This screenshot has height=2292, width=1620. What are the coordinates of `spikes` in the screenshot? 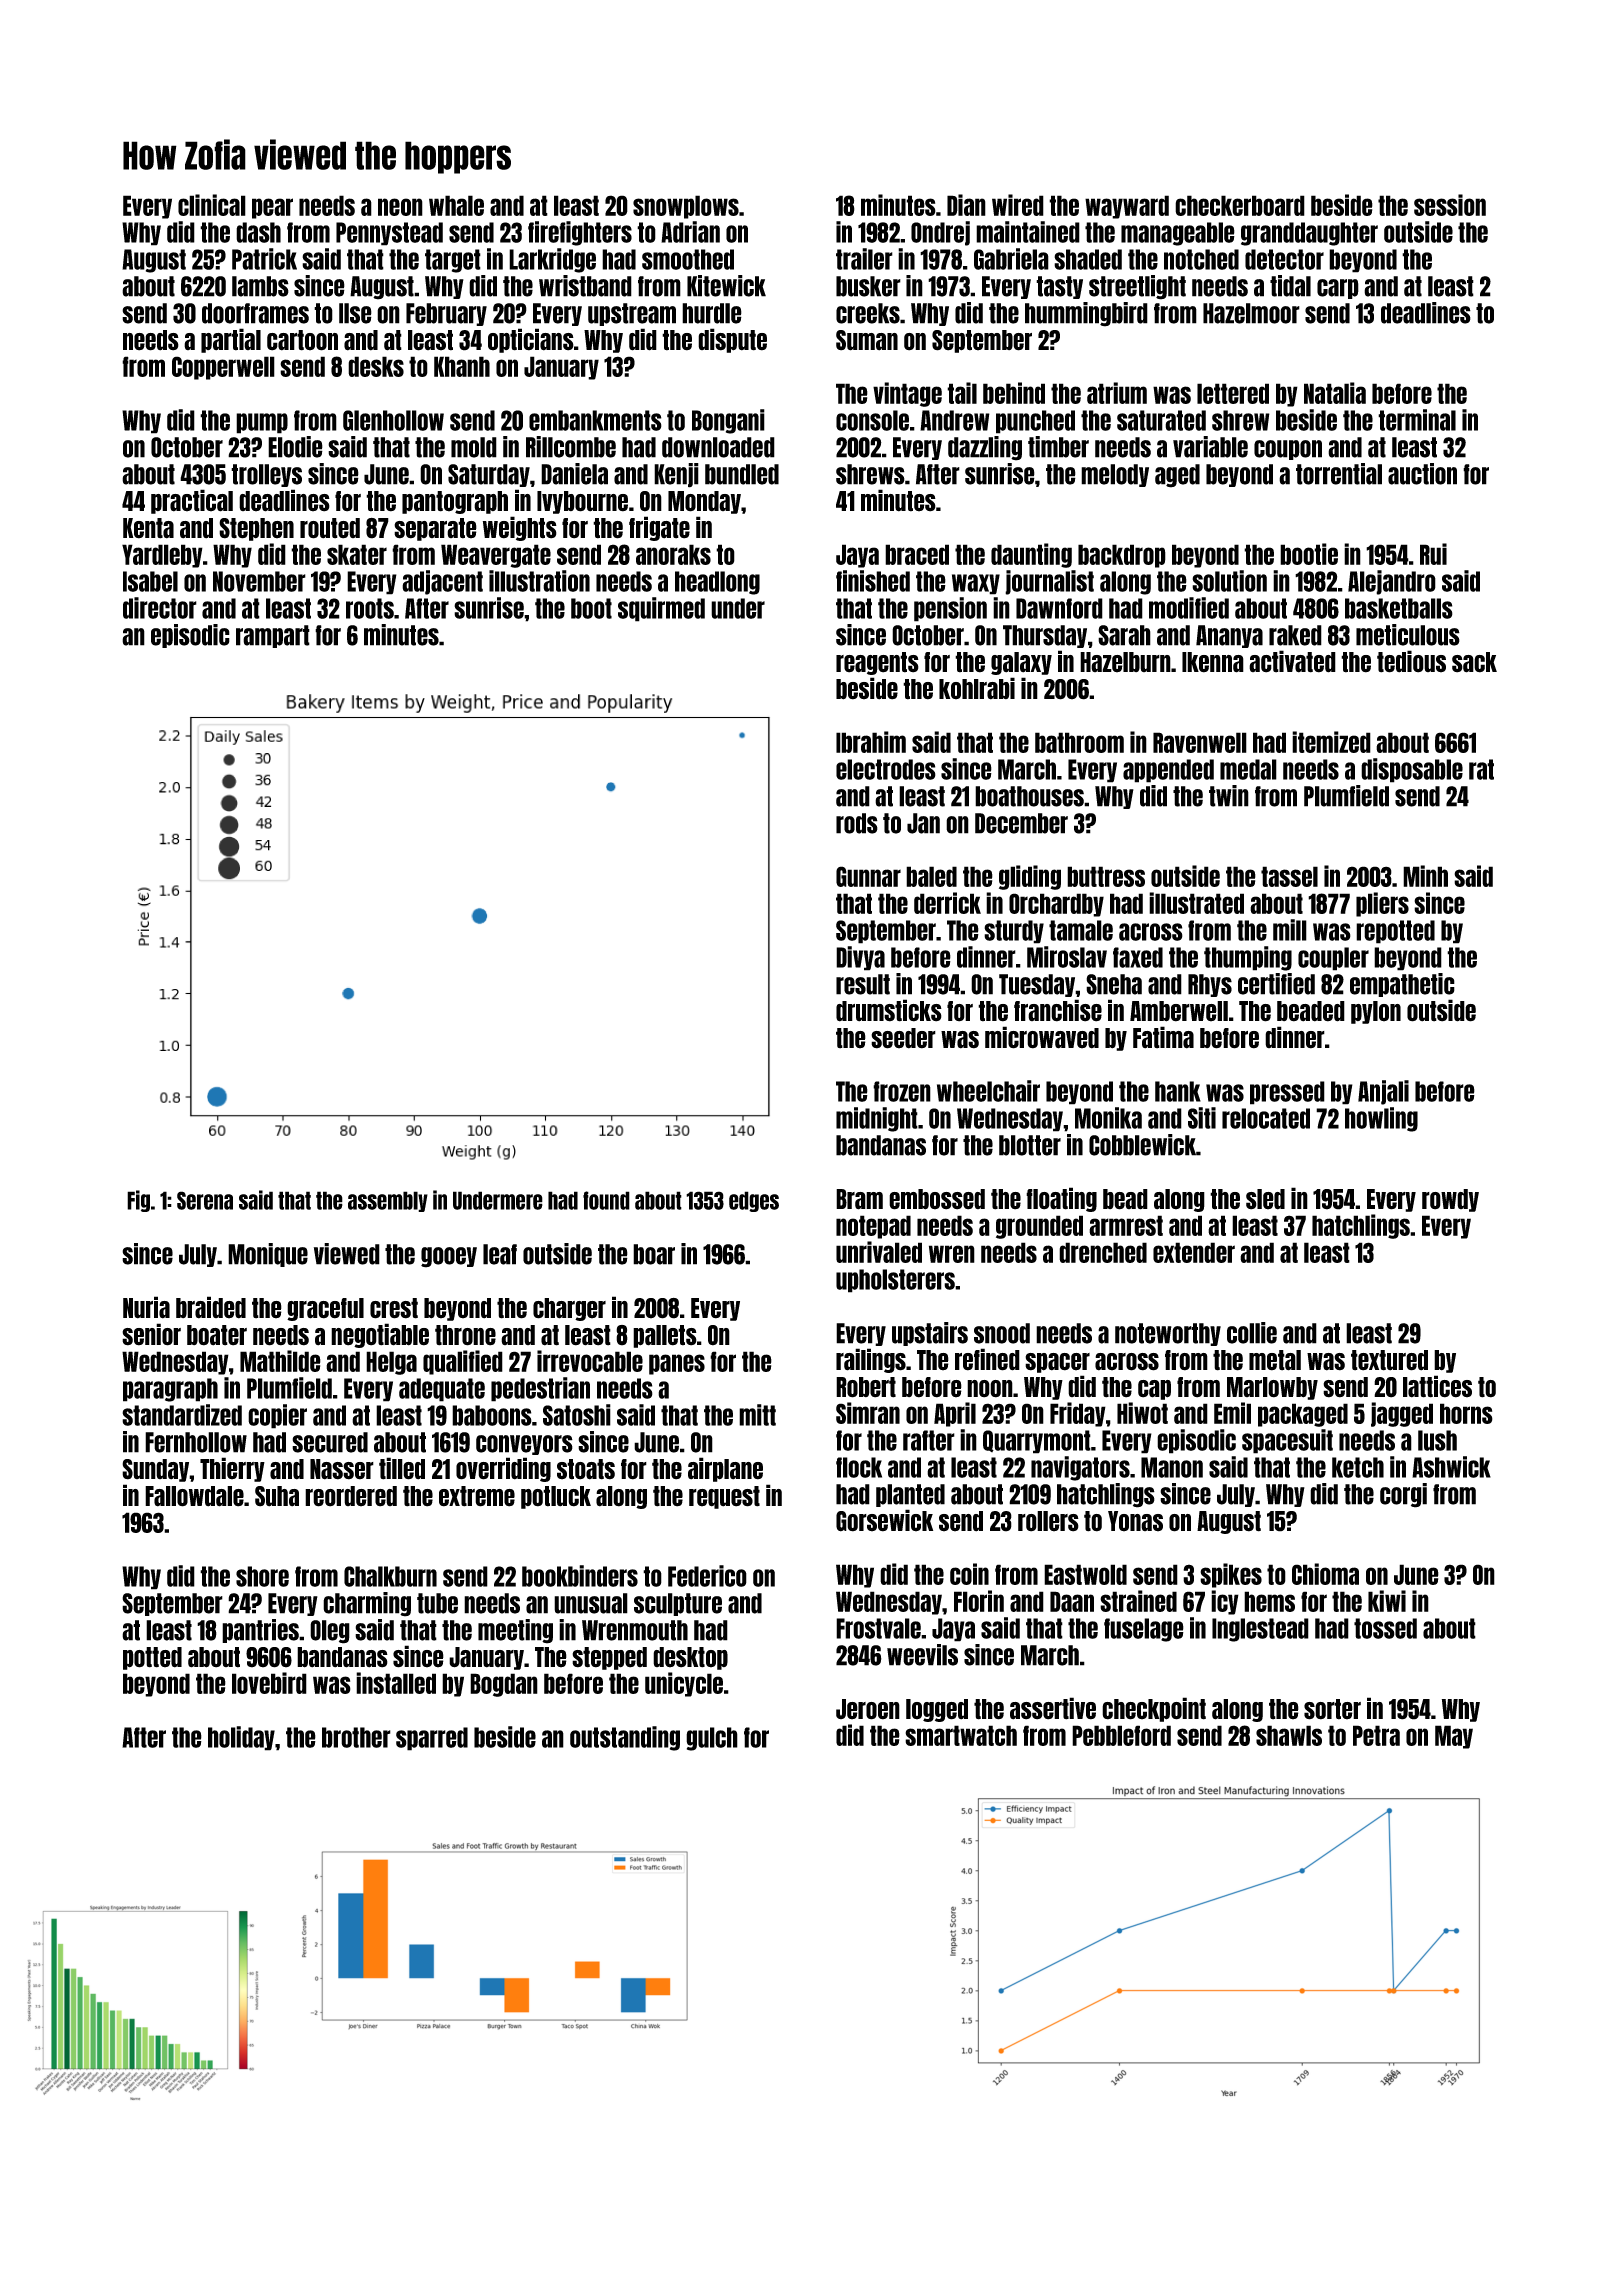 It's located at (1231, 1575).
